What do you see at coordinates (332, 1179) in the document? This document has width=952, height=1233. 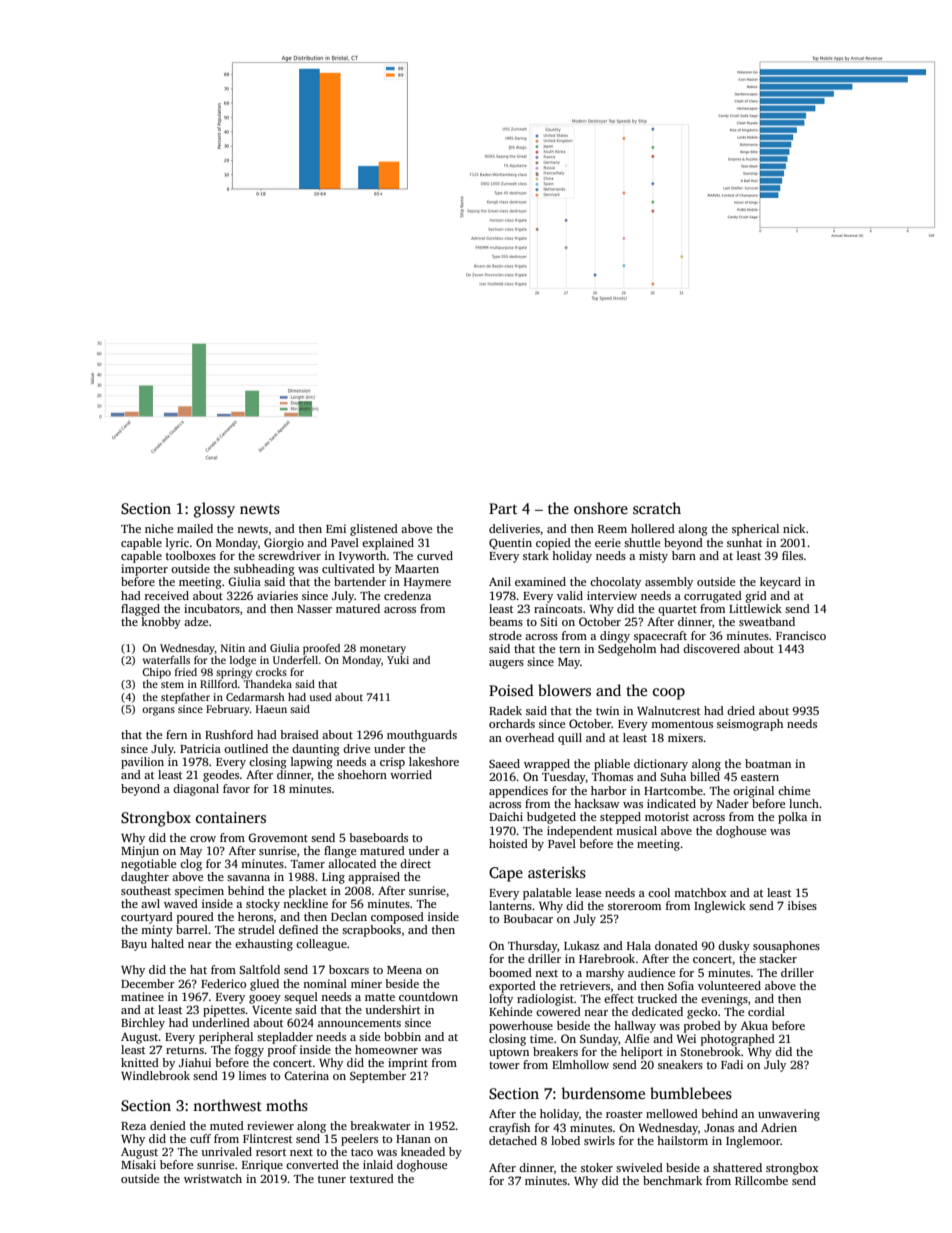 I see `tuner` at bounding box center [332, 1179].
